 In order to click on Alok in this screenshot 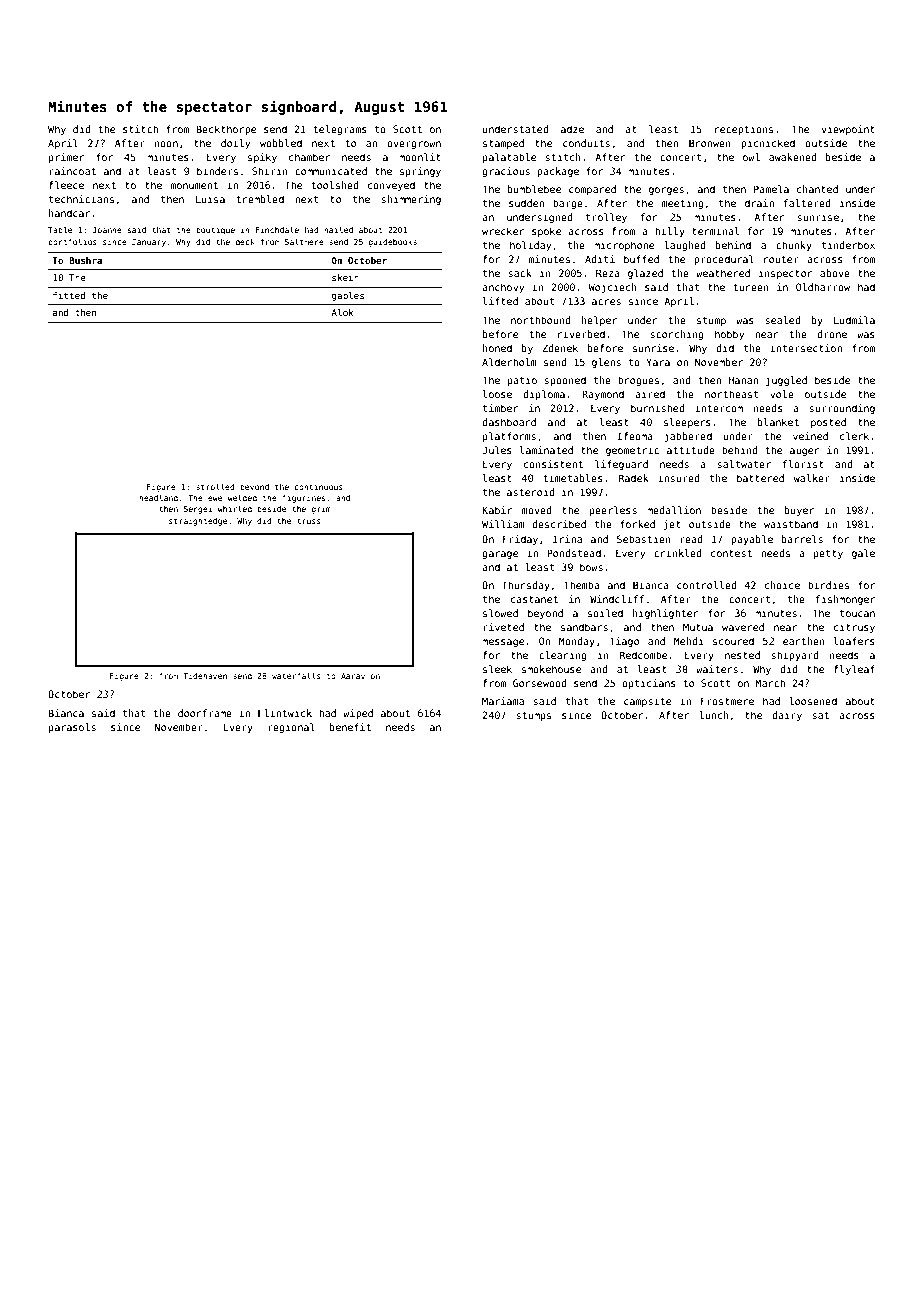, I will do `click(342, 312)`.
